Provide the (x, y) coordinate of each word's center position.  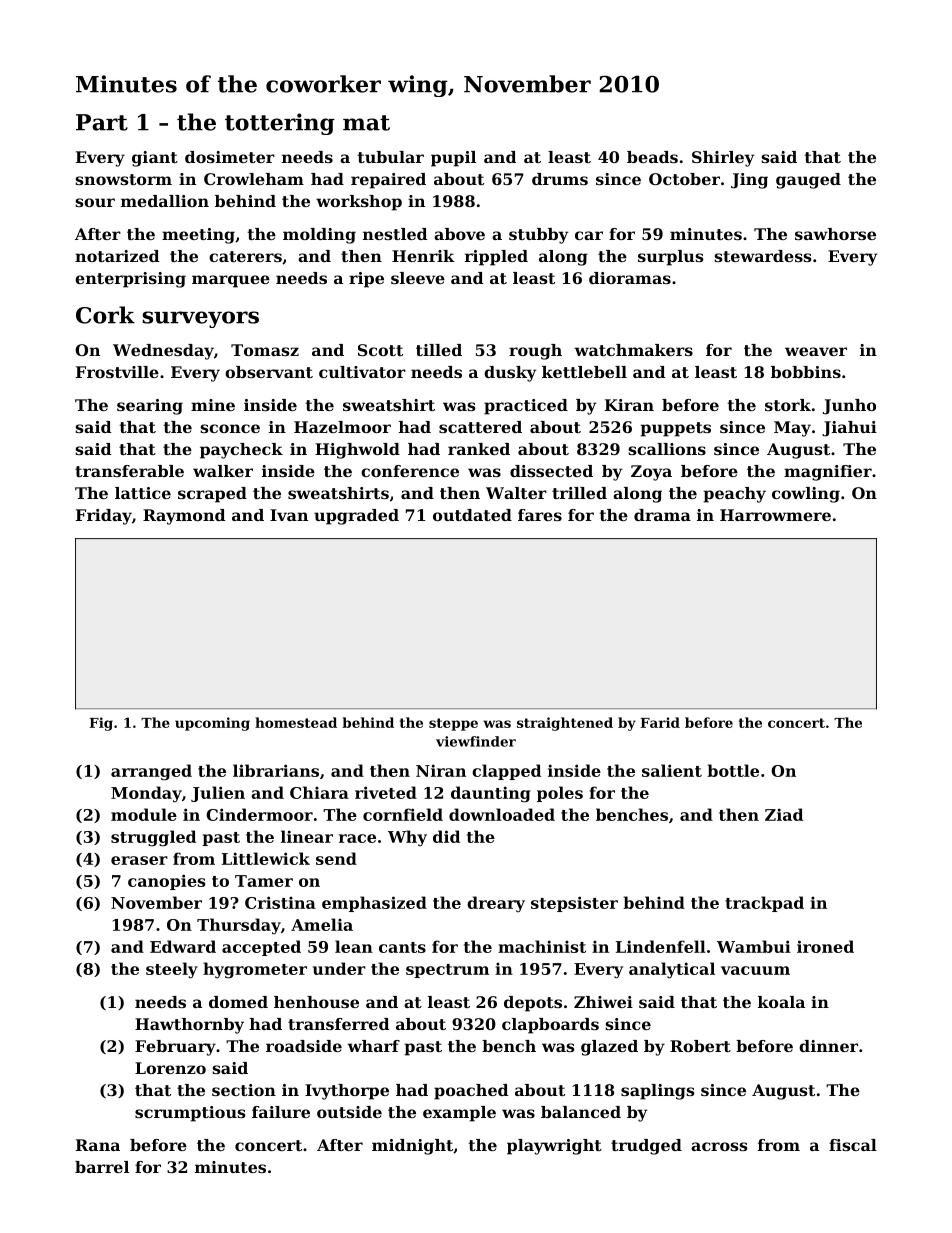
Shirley (723, 159)
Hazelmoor (342, 427)
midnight (412, 1147)
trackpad (764, 904)
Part (102, 122)
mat (366, 123)
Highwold (357, 451)
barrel (102, 1167)
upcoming (212, 724)
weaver (816, 351)
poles (560, 794)
